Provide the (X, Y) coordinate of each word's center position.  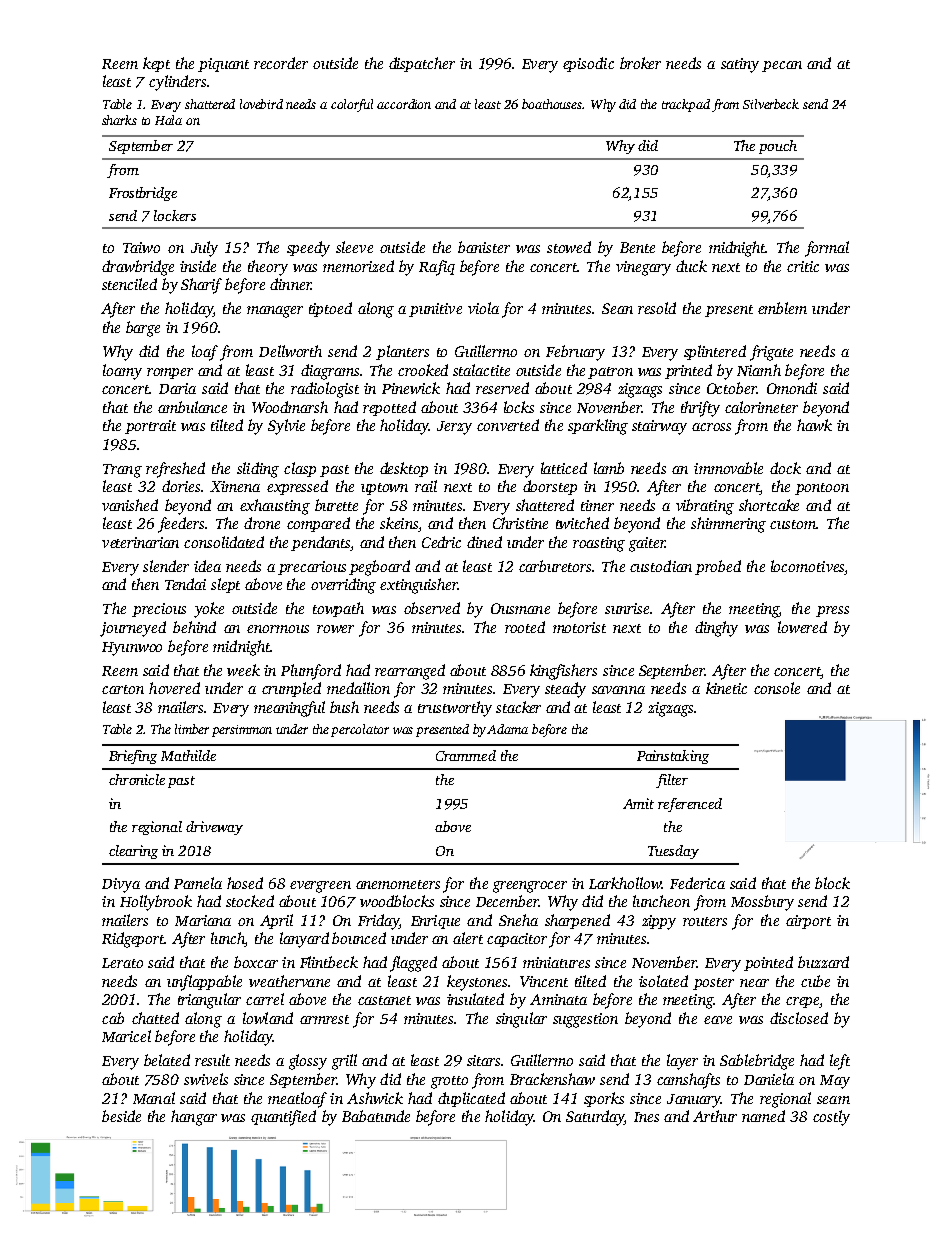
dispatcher (422, 64)
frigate (771, 353)
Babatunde (376, 1116)
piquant (223, 65)
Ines (646, 1117)
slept (225, 585)
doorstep (550, 487)
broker (640, 63)
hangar (194, 1118)
